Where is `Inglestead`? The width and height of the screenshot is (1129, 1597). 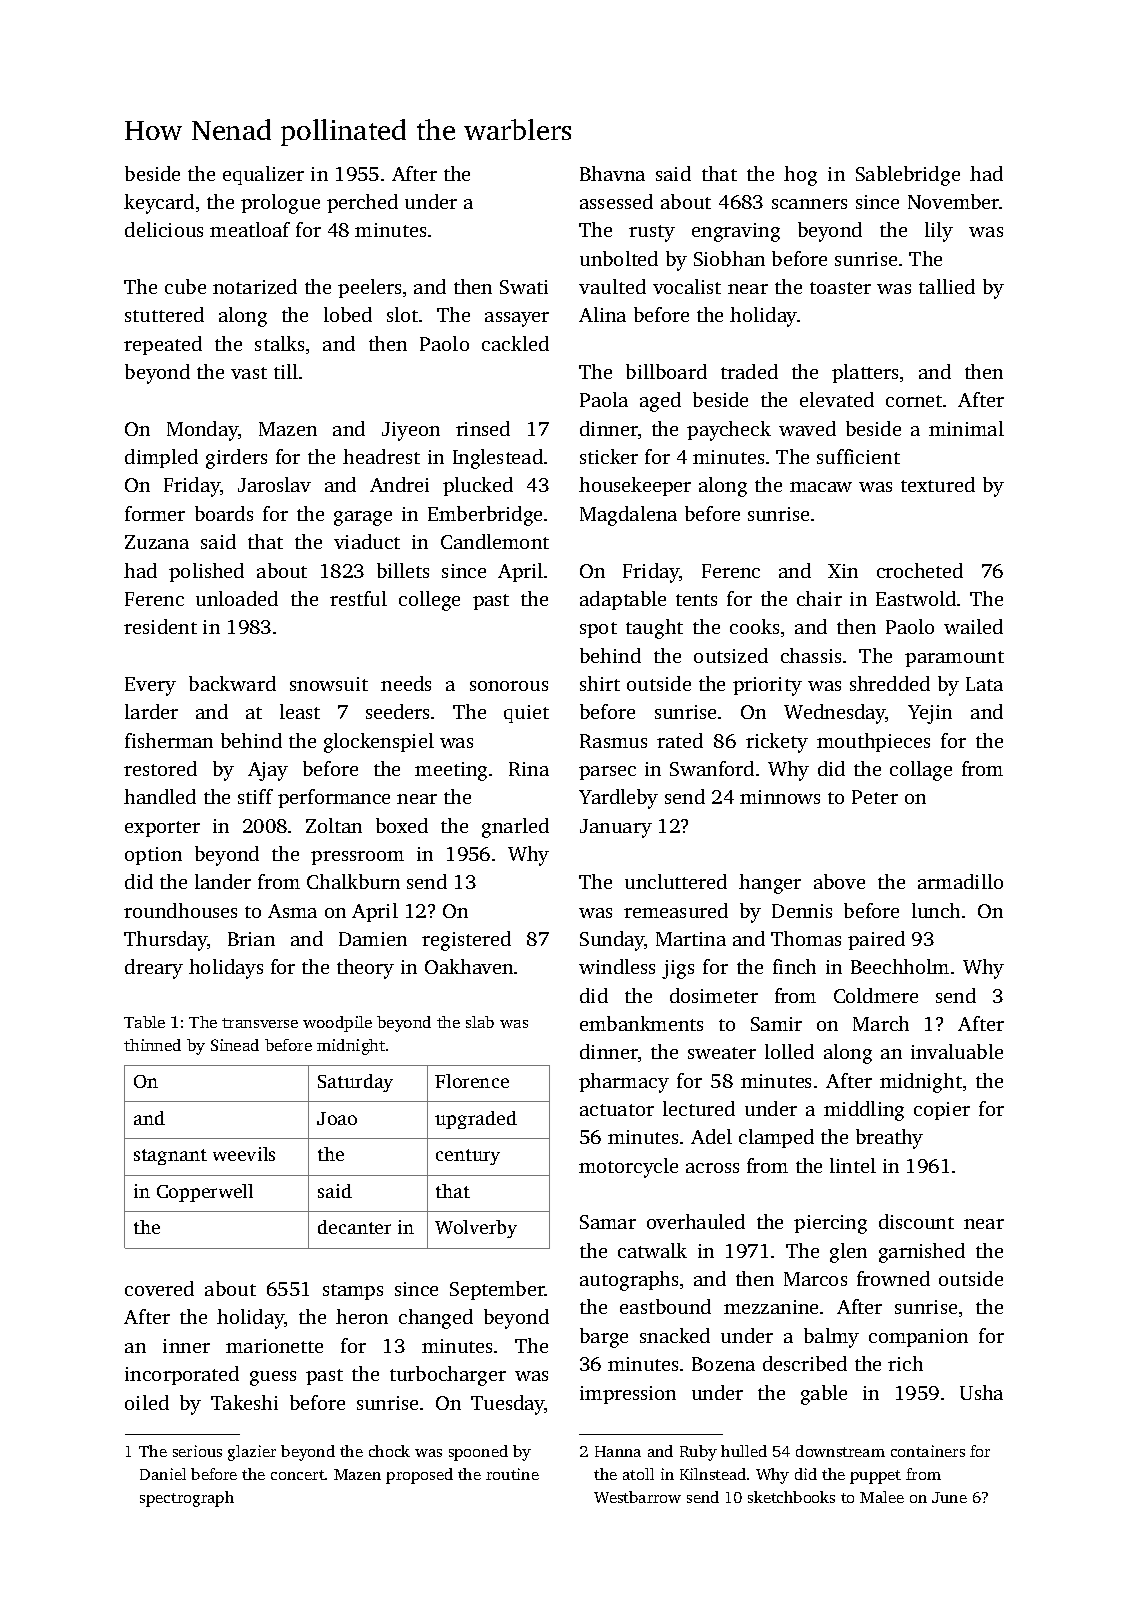 Inglestead is located at coordinates (498, 459).
